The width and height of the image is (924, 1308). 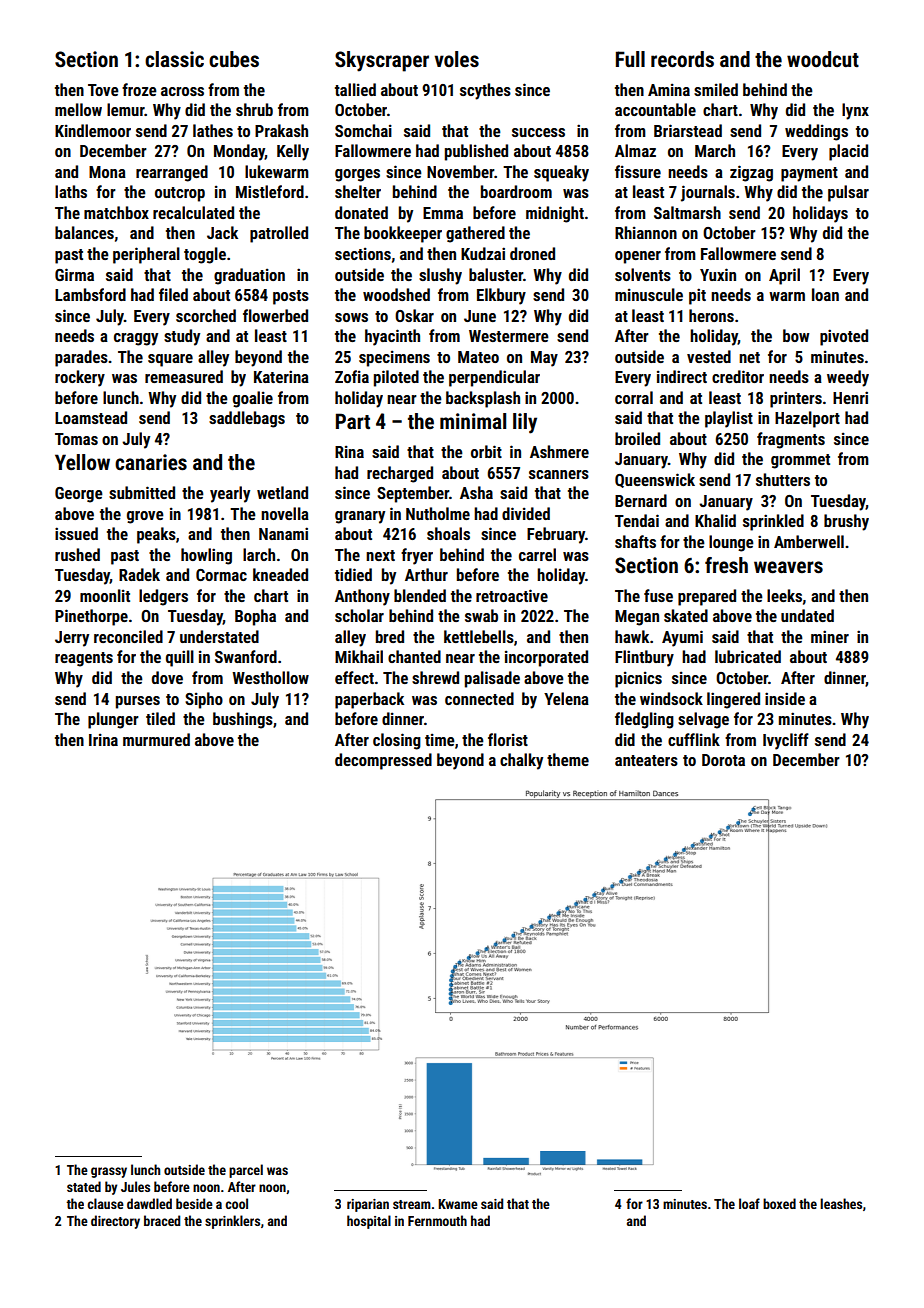 I want to click on Sipho, so click(x=204, y=700).
